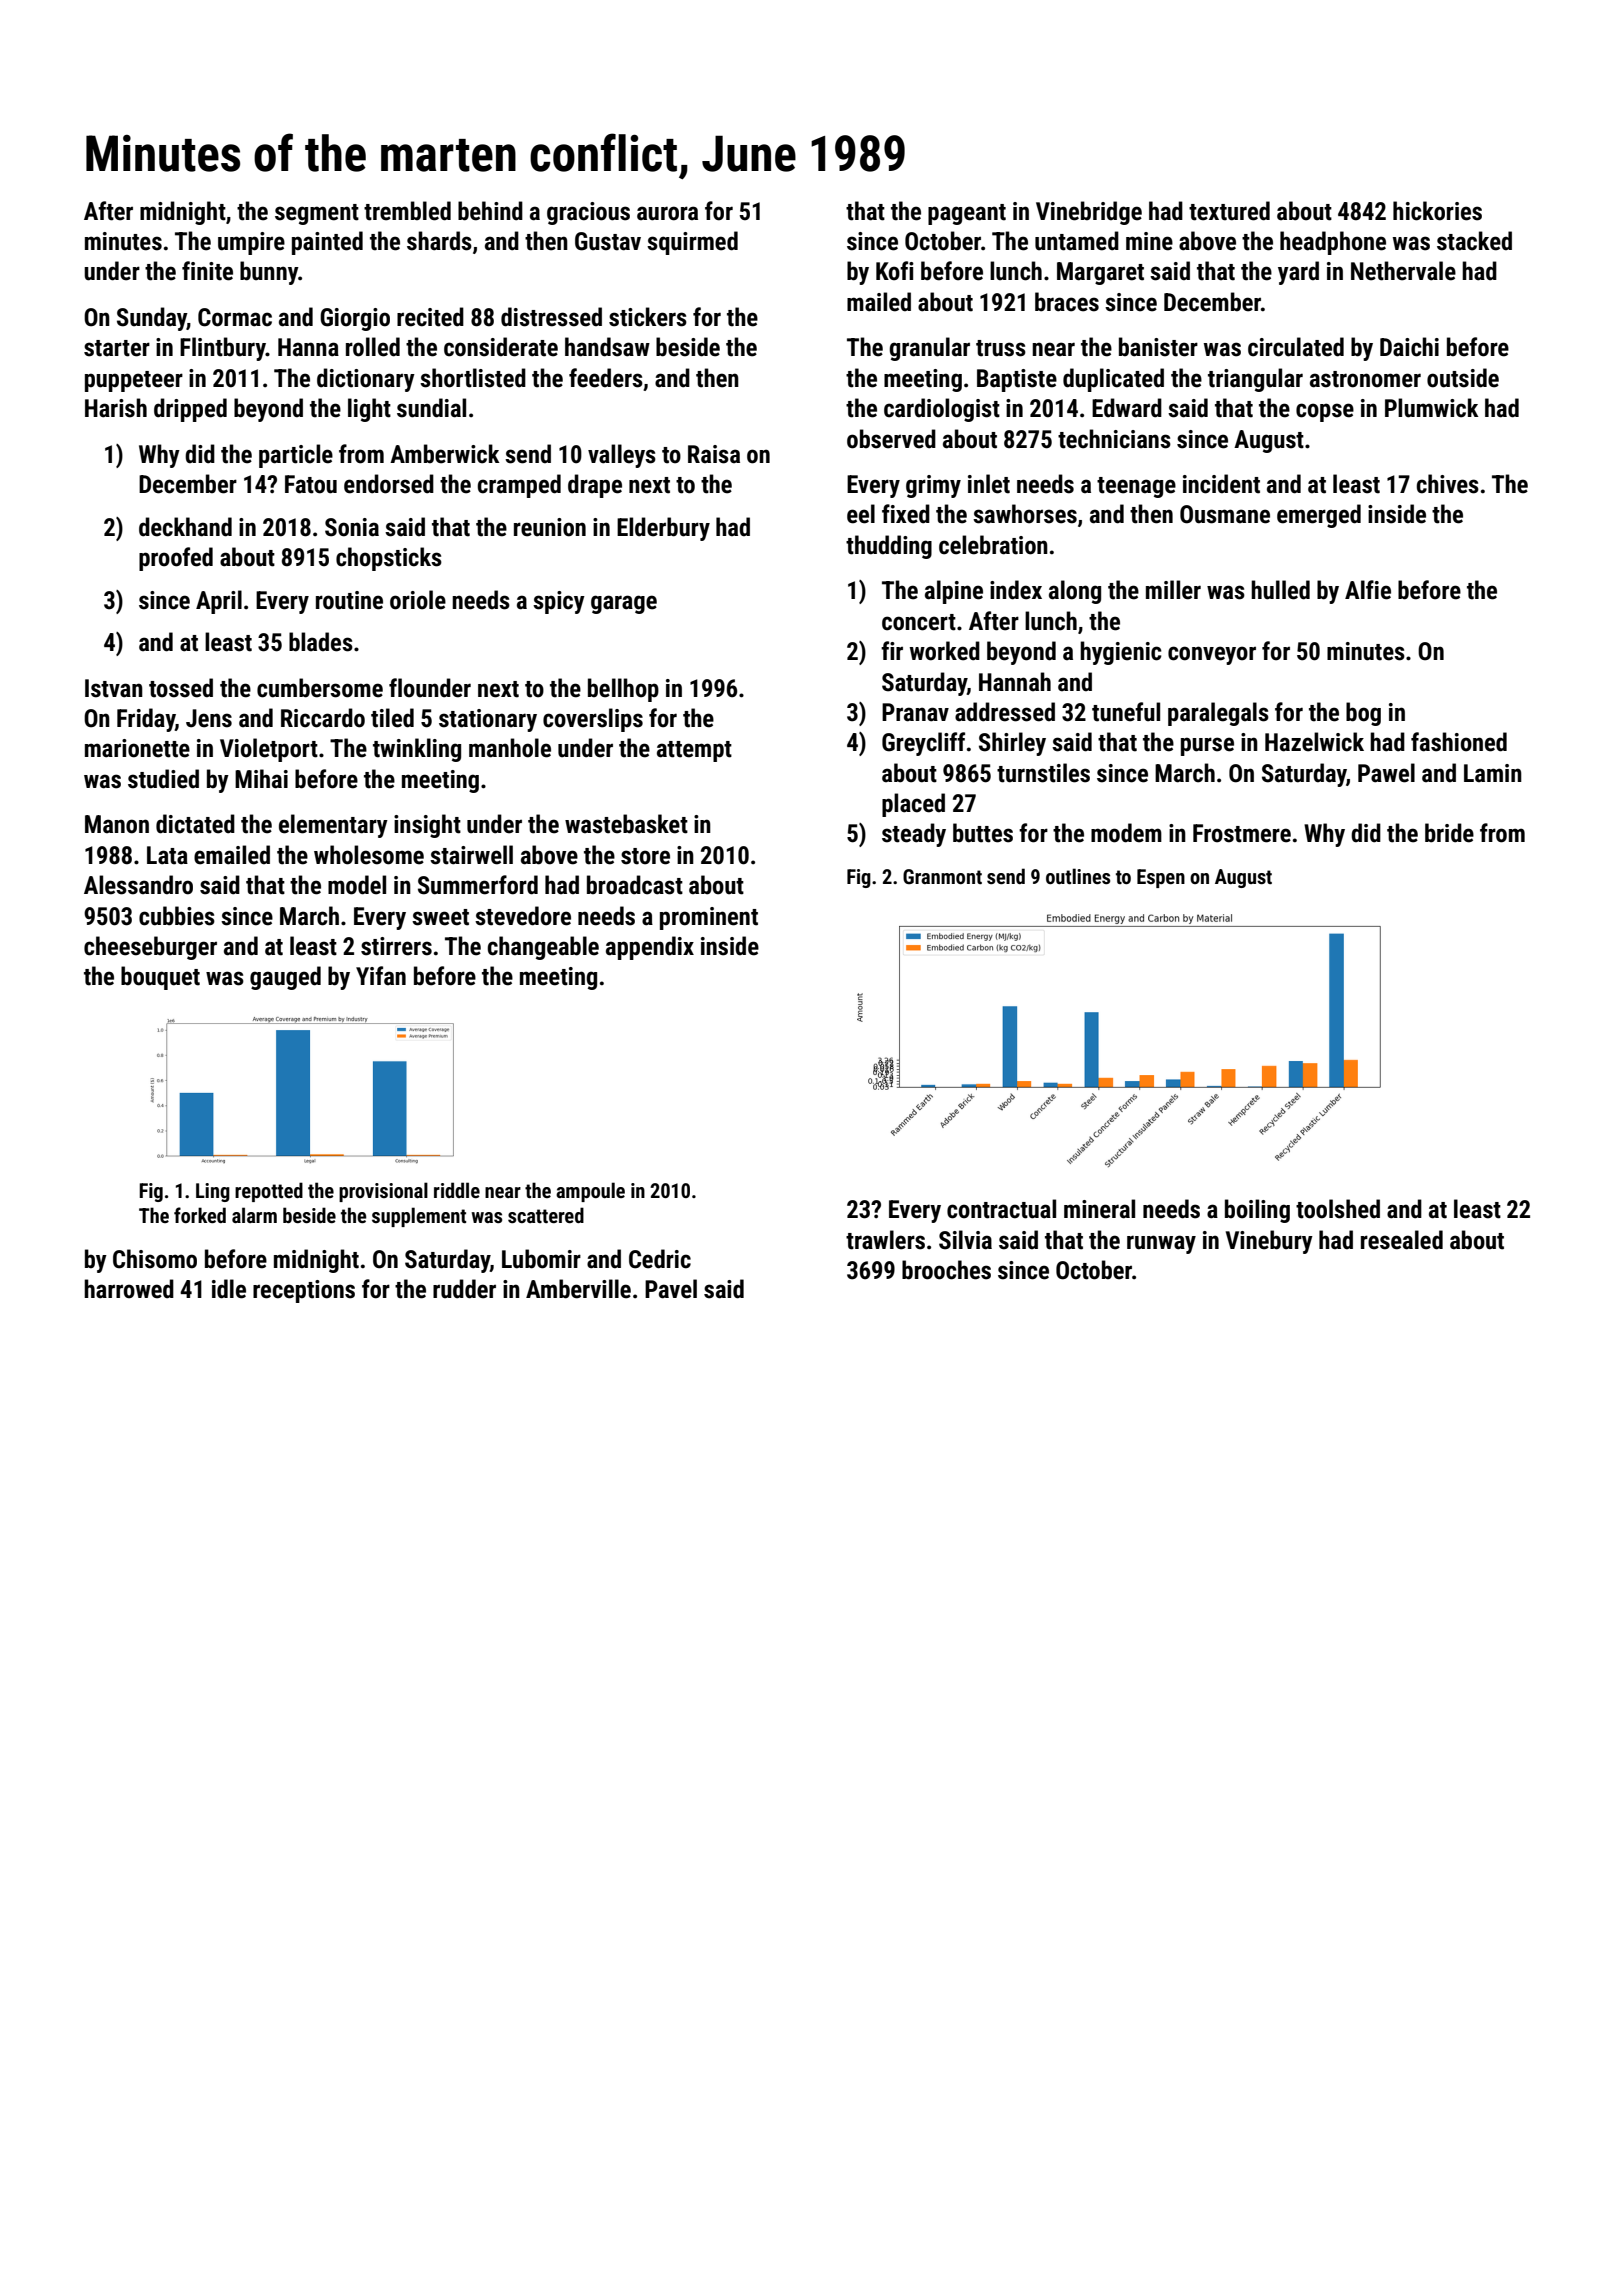 The width and height of the document is (1620, 2292). I want to click on painted, so click(327, 243).
